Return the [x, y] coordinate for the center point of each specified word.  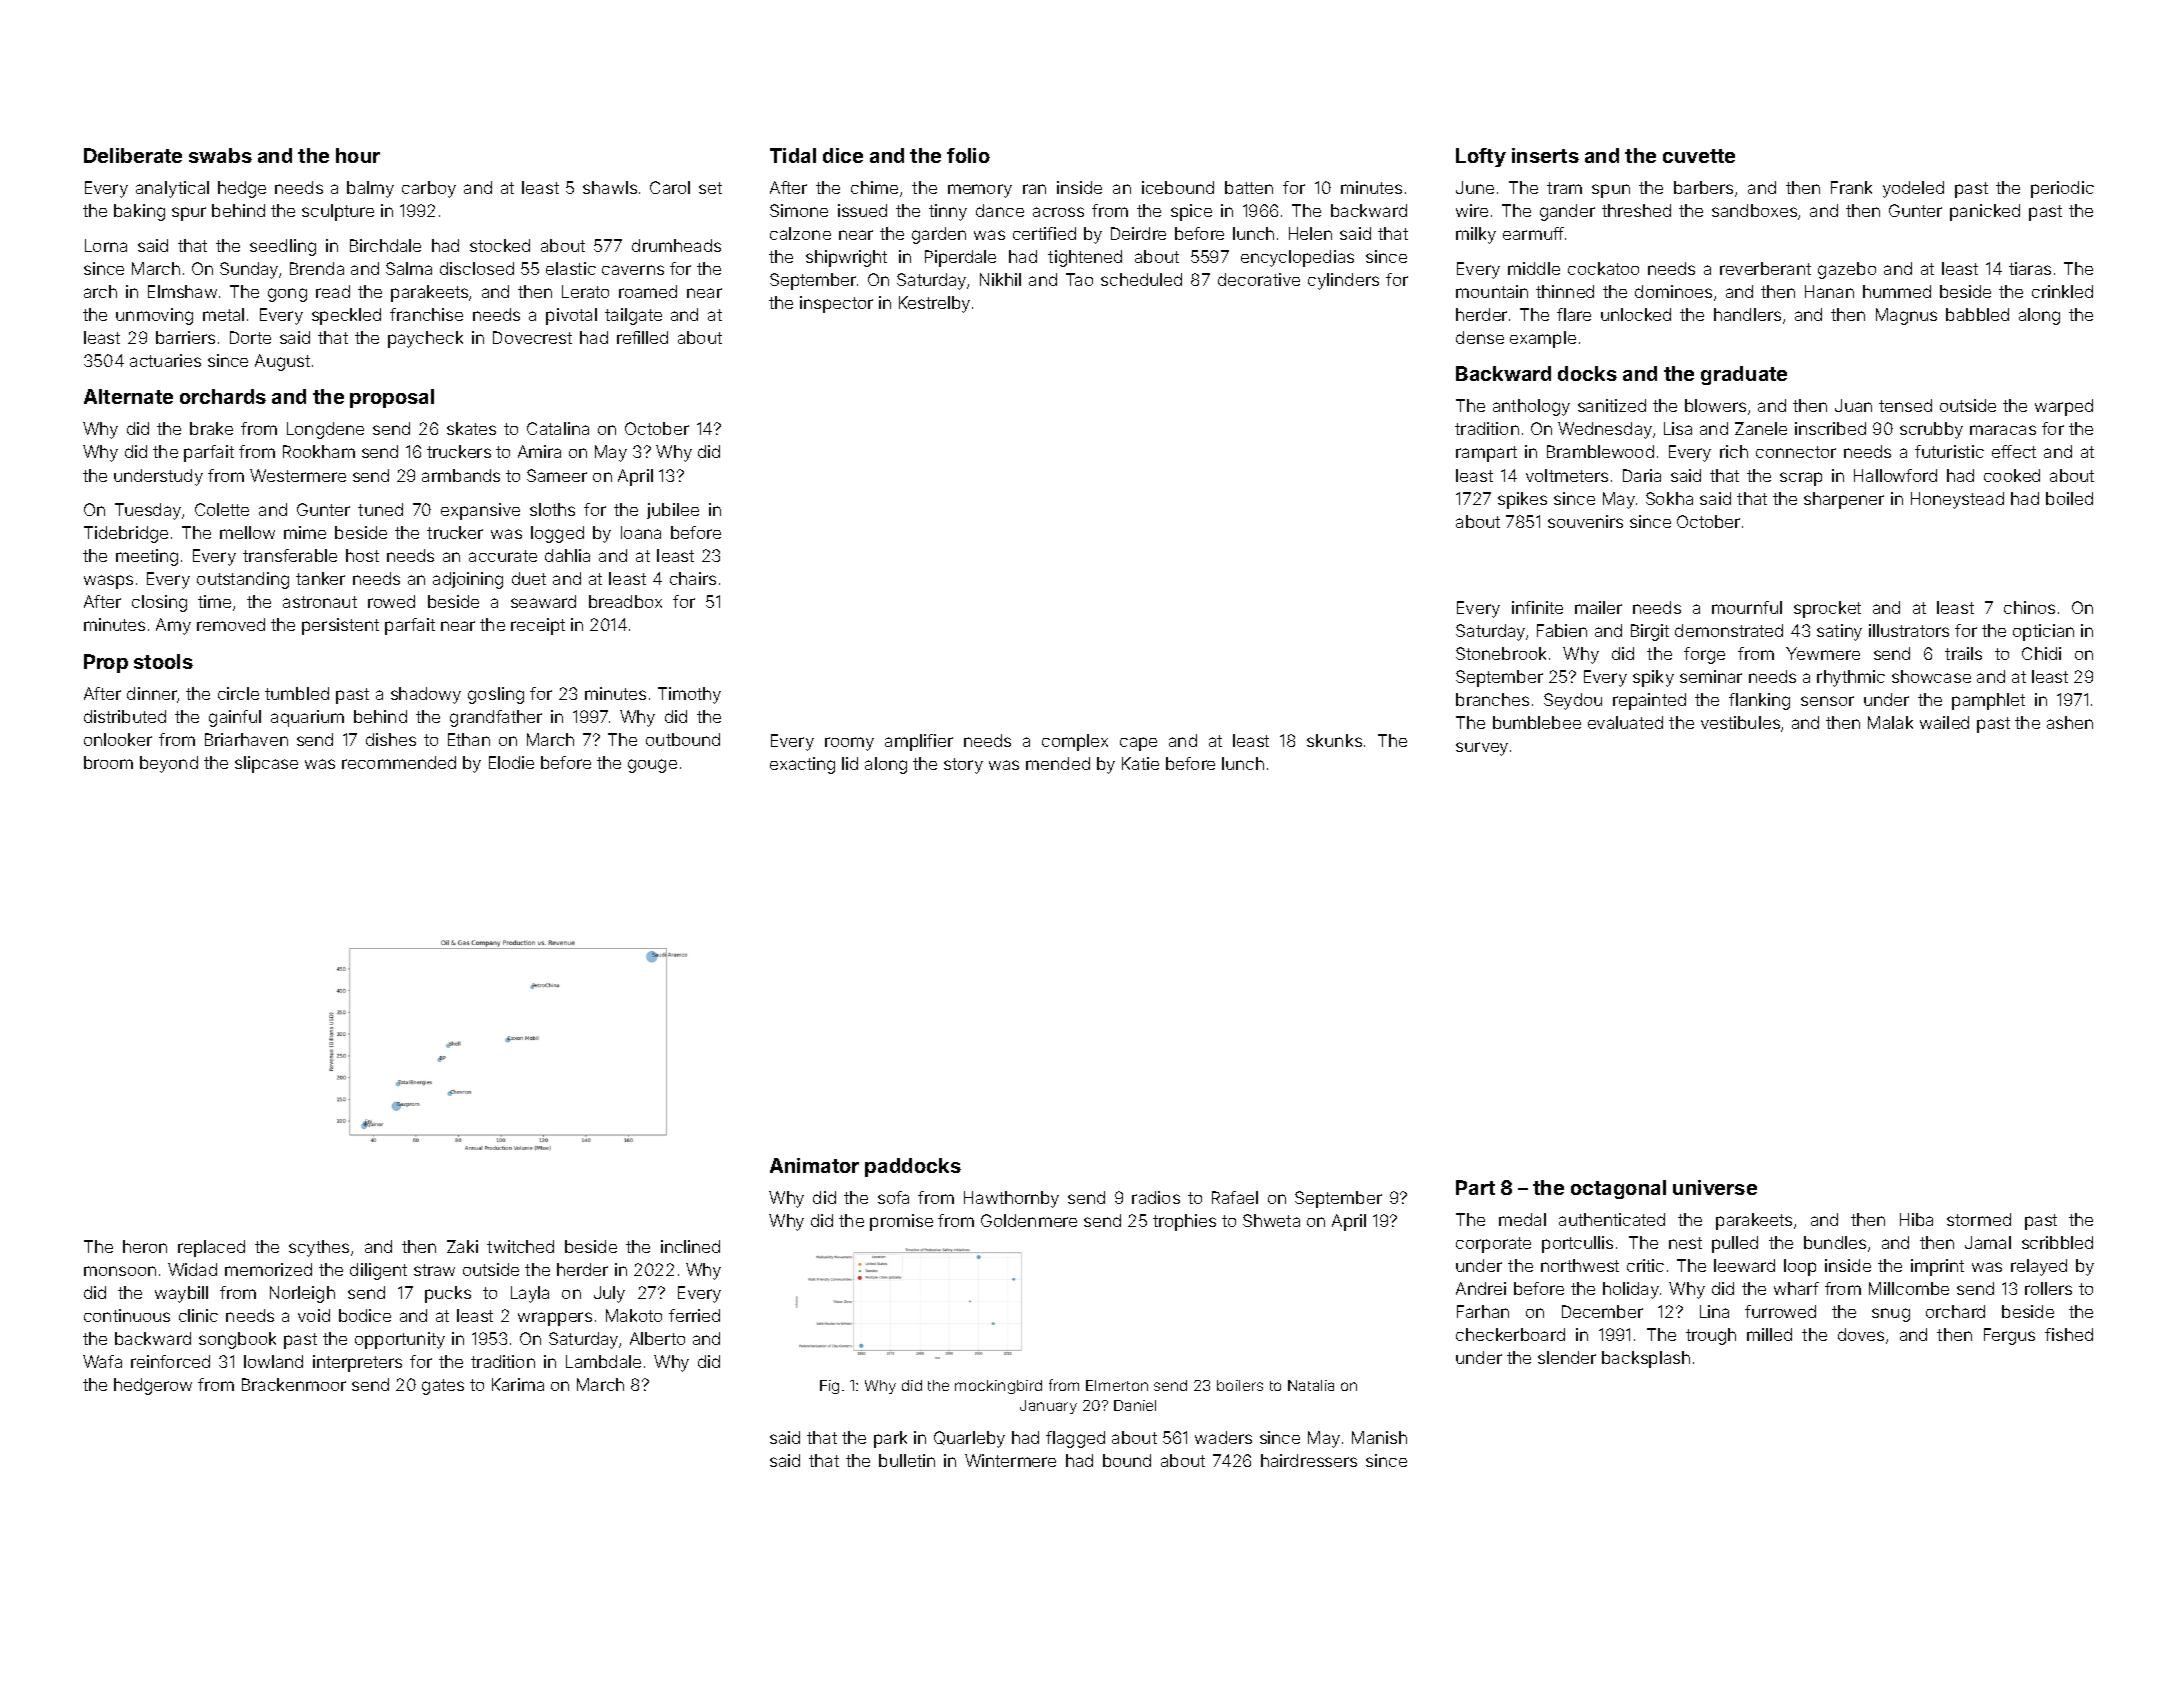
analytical [172, 189]
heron [145, 1246]
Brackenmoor [294, 1384]
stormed [1979, 1219]
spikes [1522, 500]
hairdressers [1309, 1460]
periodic [2062, 189]
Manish [1379, 1437]
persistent [340, 626]
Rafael [1235, 1197]
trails [1963, 653]
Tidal [793, 155]
